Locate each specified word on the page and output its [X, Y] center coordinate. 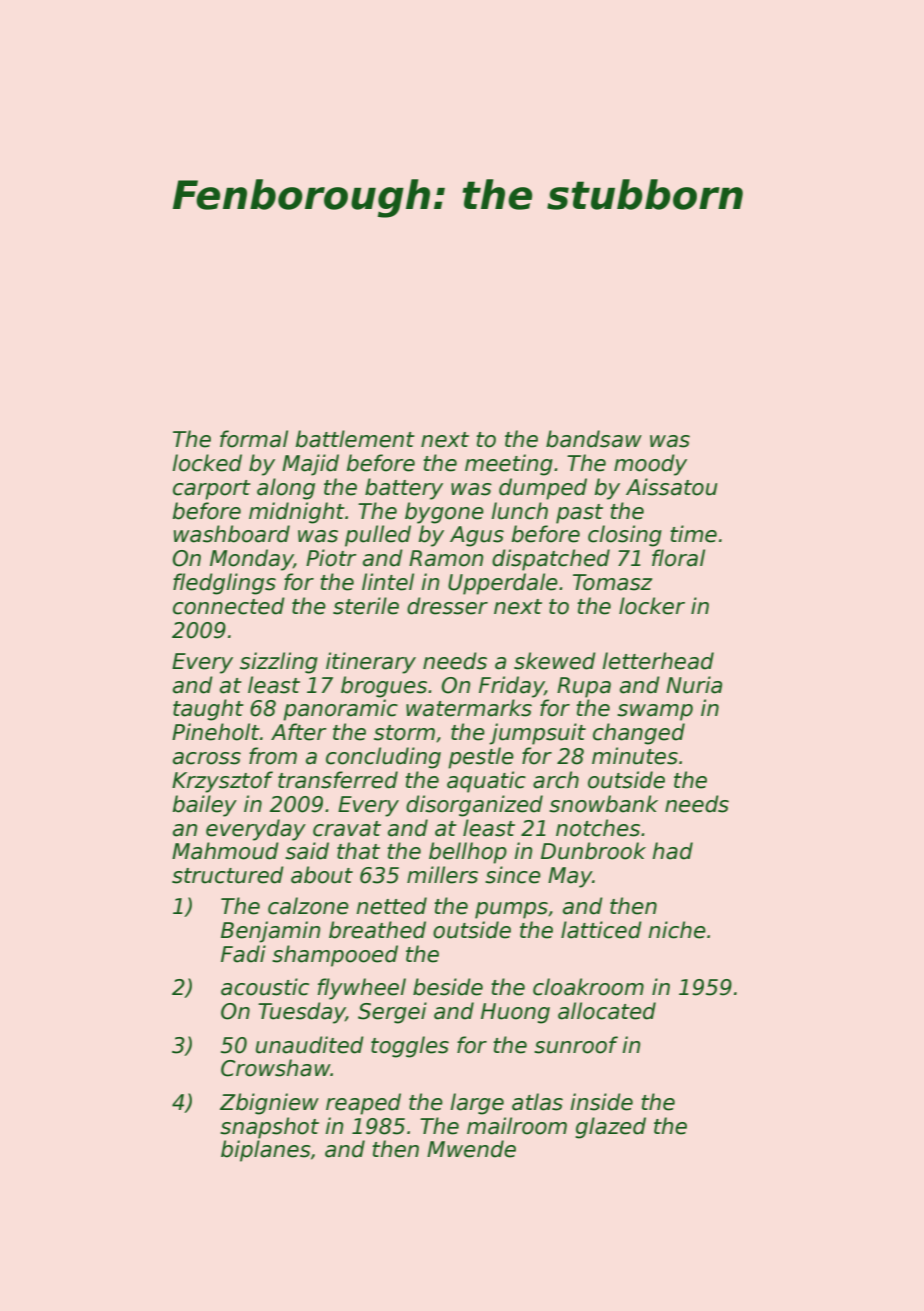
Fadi [243, 954]
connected [229, 606]
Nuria [694, 685]
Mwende [471, 1149]
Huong [515, 1013]
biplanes [266, 1151]
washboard [232, 534]
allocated [607, 1011]
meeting [509, 465]
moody [650, 465]
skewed [555, 661]
